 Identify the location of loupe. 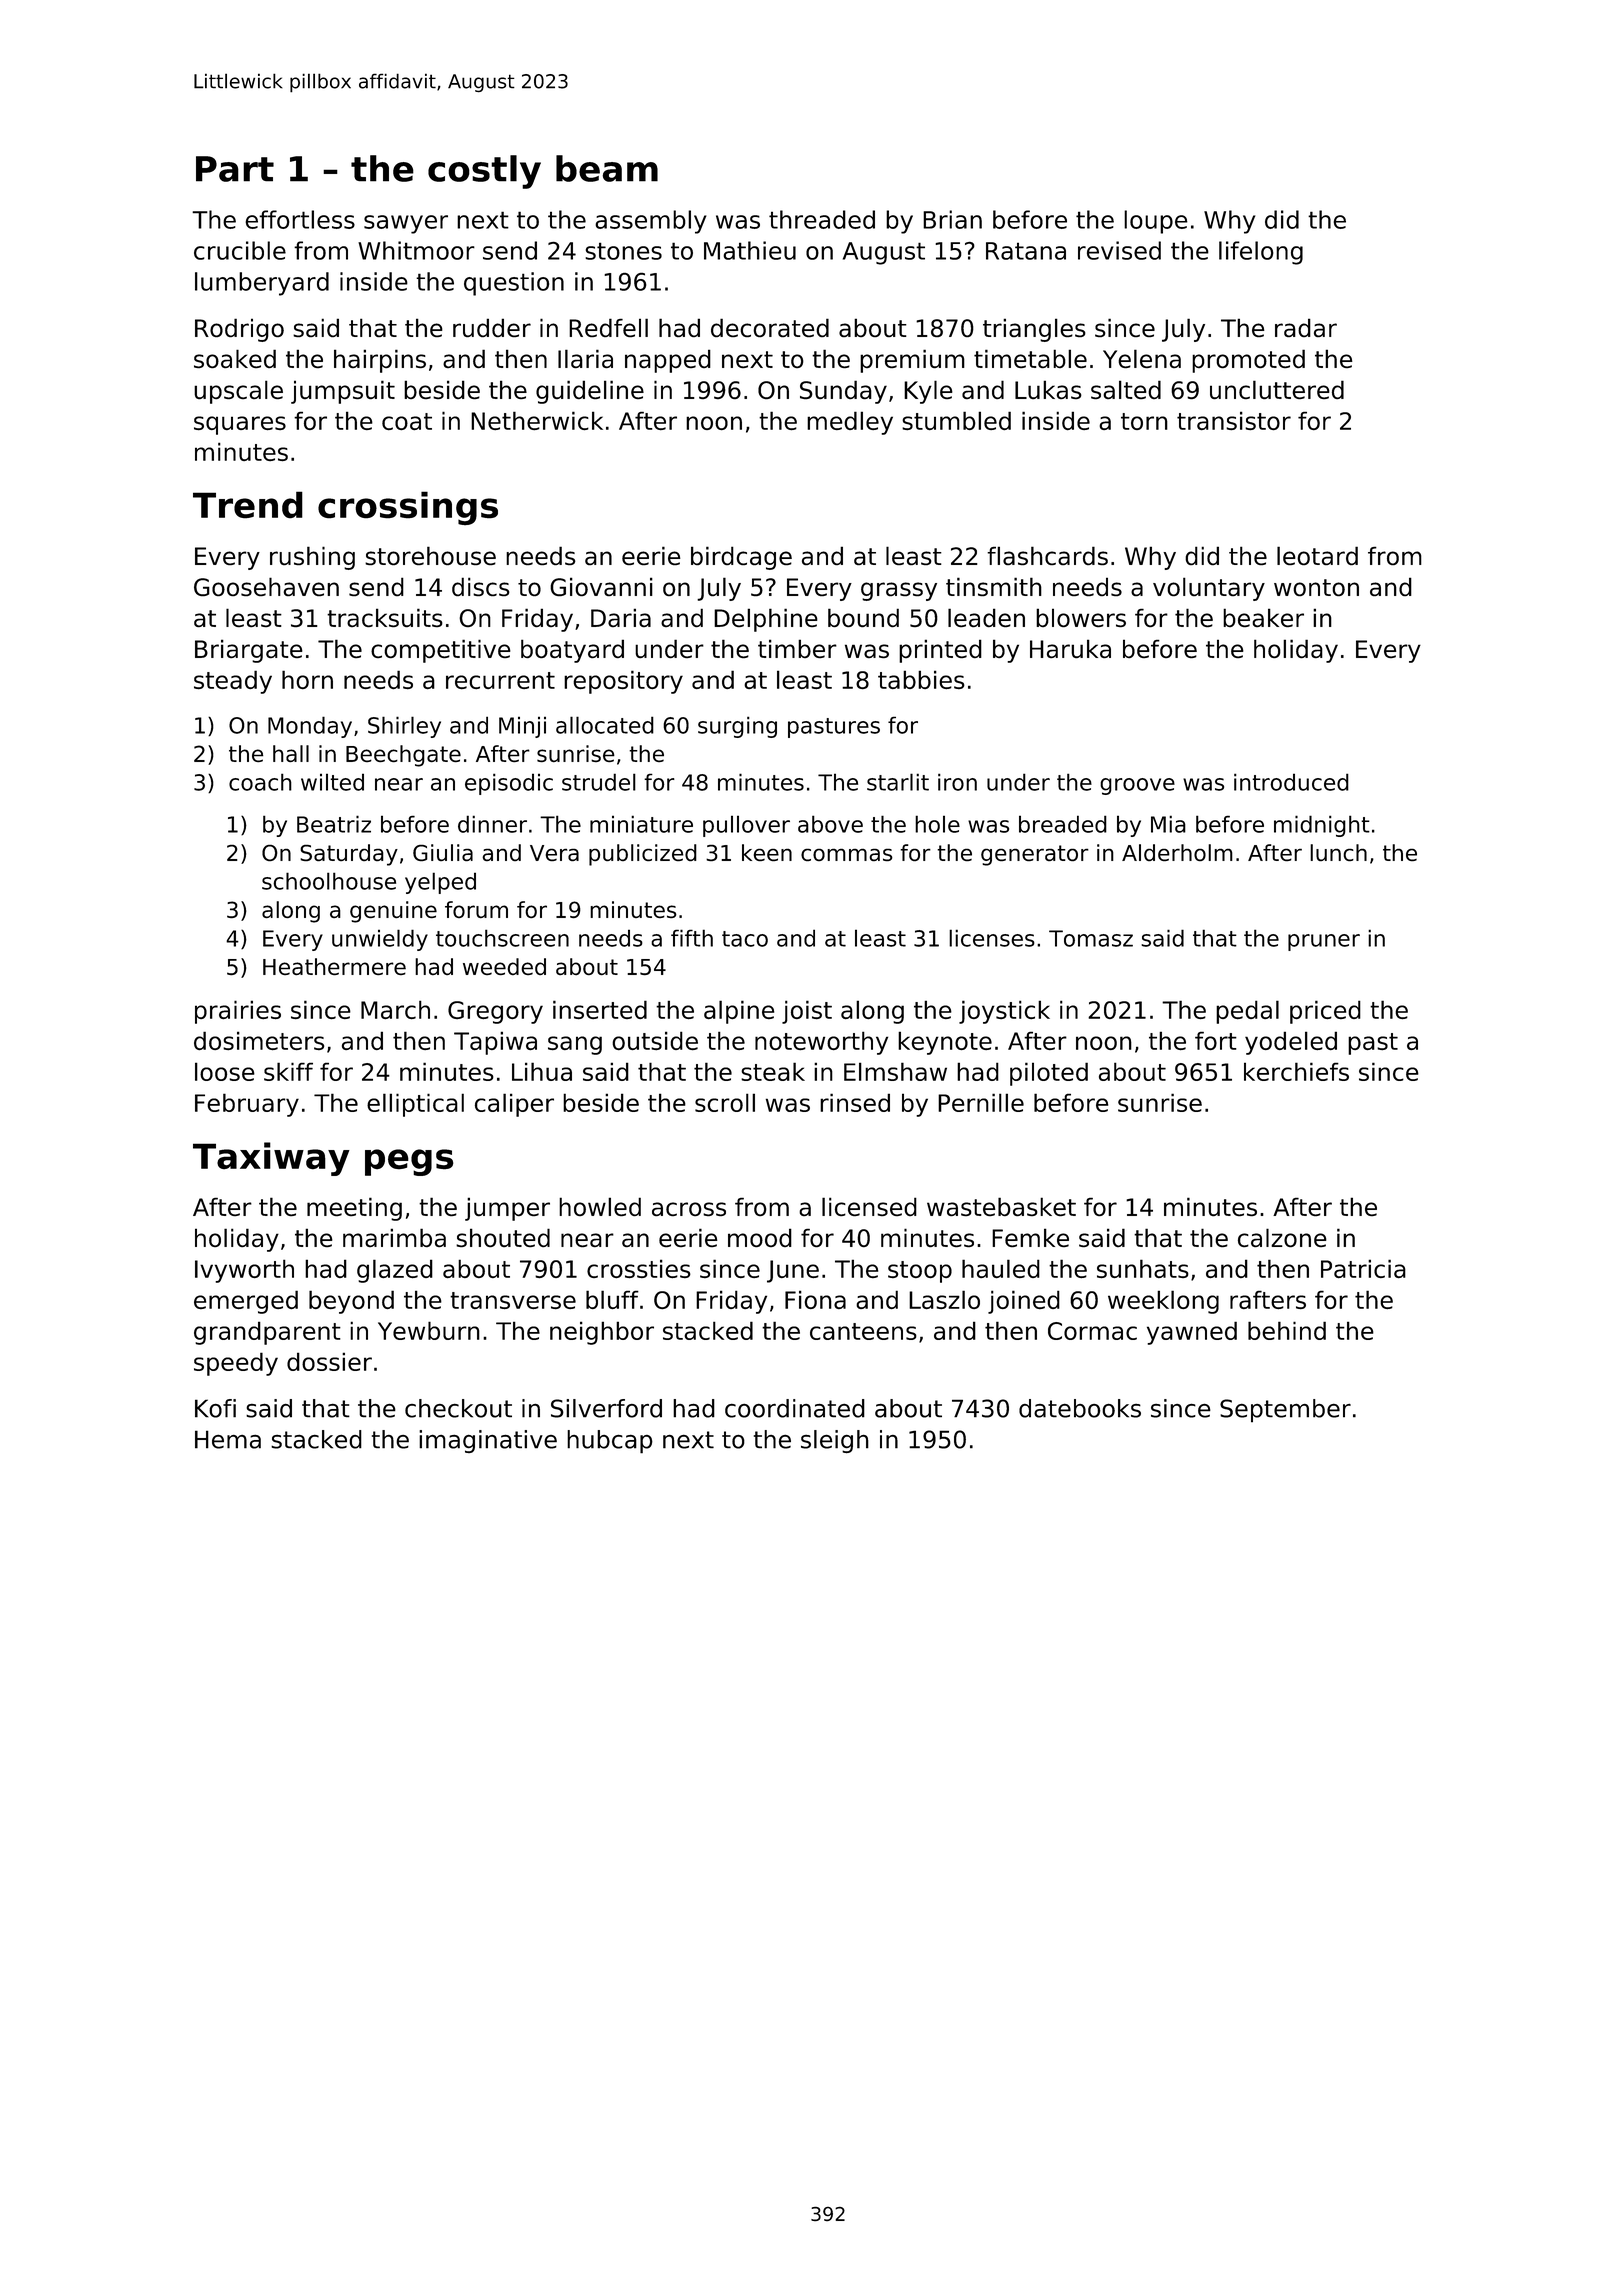
(1156, 222).
